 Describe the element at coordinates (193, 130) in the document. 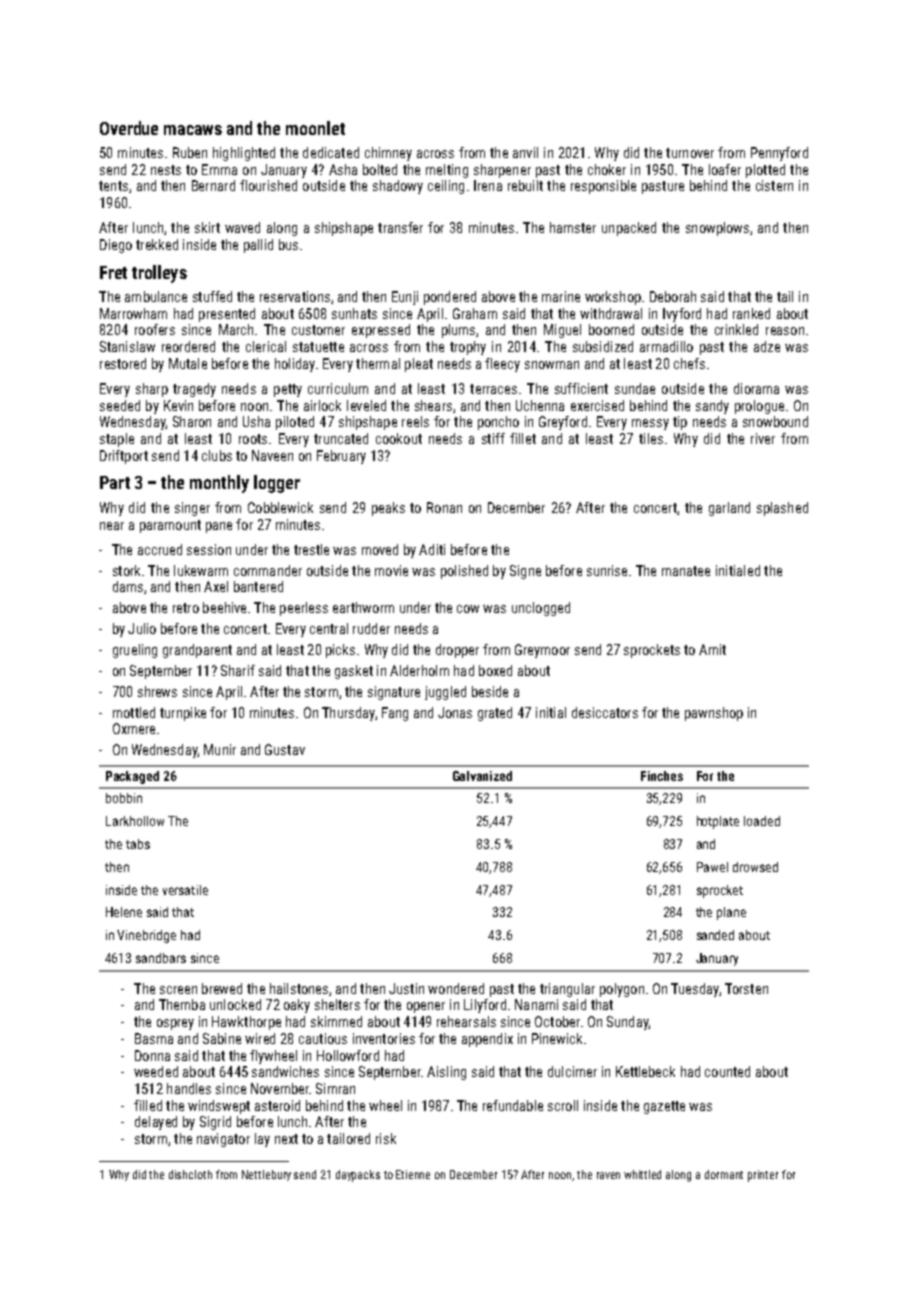

I see `macaws` at that location.
